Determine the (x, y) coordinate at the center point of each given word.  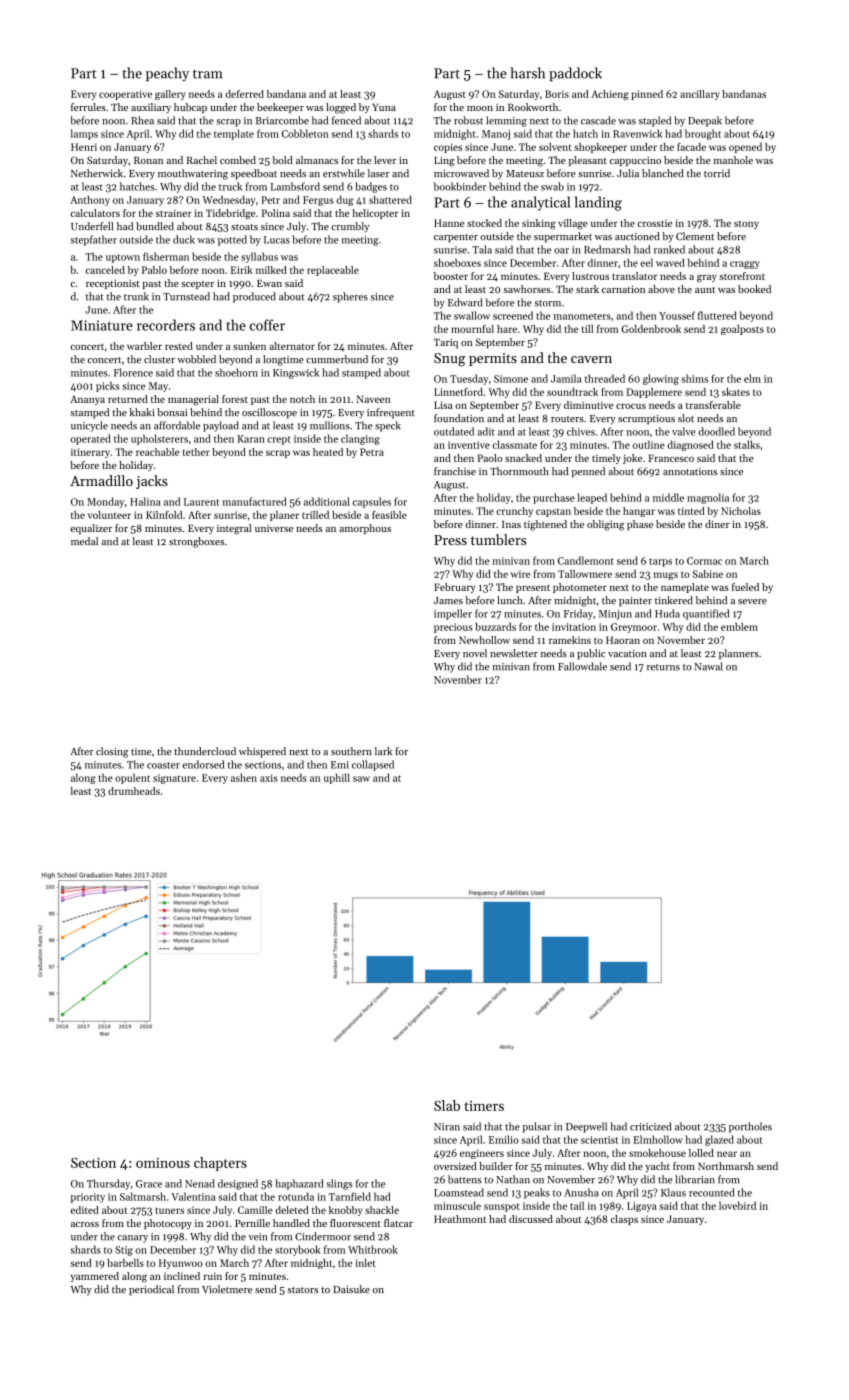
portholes (750, 1127)
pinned (647, 95)
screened (513, 315)
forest (235, 399)
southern (351, 751)
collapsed (373, 765)
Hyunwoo (181, 1264)
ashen (244, 777)
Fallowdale (582, 666)
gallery (170, 95)
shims (694, 378)
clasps (624, 1220)
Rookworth (533, 107)
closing (112, 752)
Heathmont (460, 1219)
